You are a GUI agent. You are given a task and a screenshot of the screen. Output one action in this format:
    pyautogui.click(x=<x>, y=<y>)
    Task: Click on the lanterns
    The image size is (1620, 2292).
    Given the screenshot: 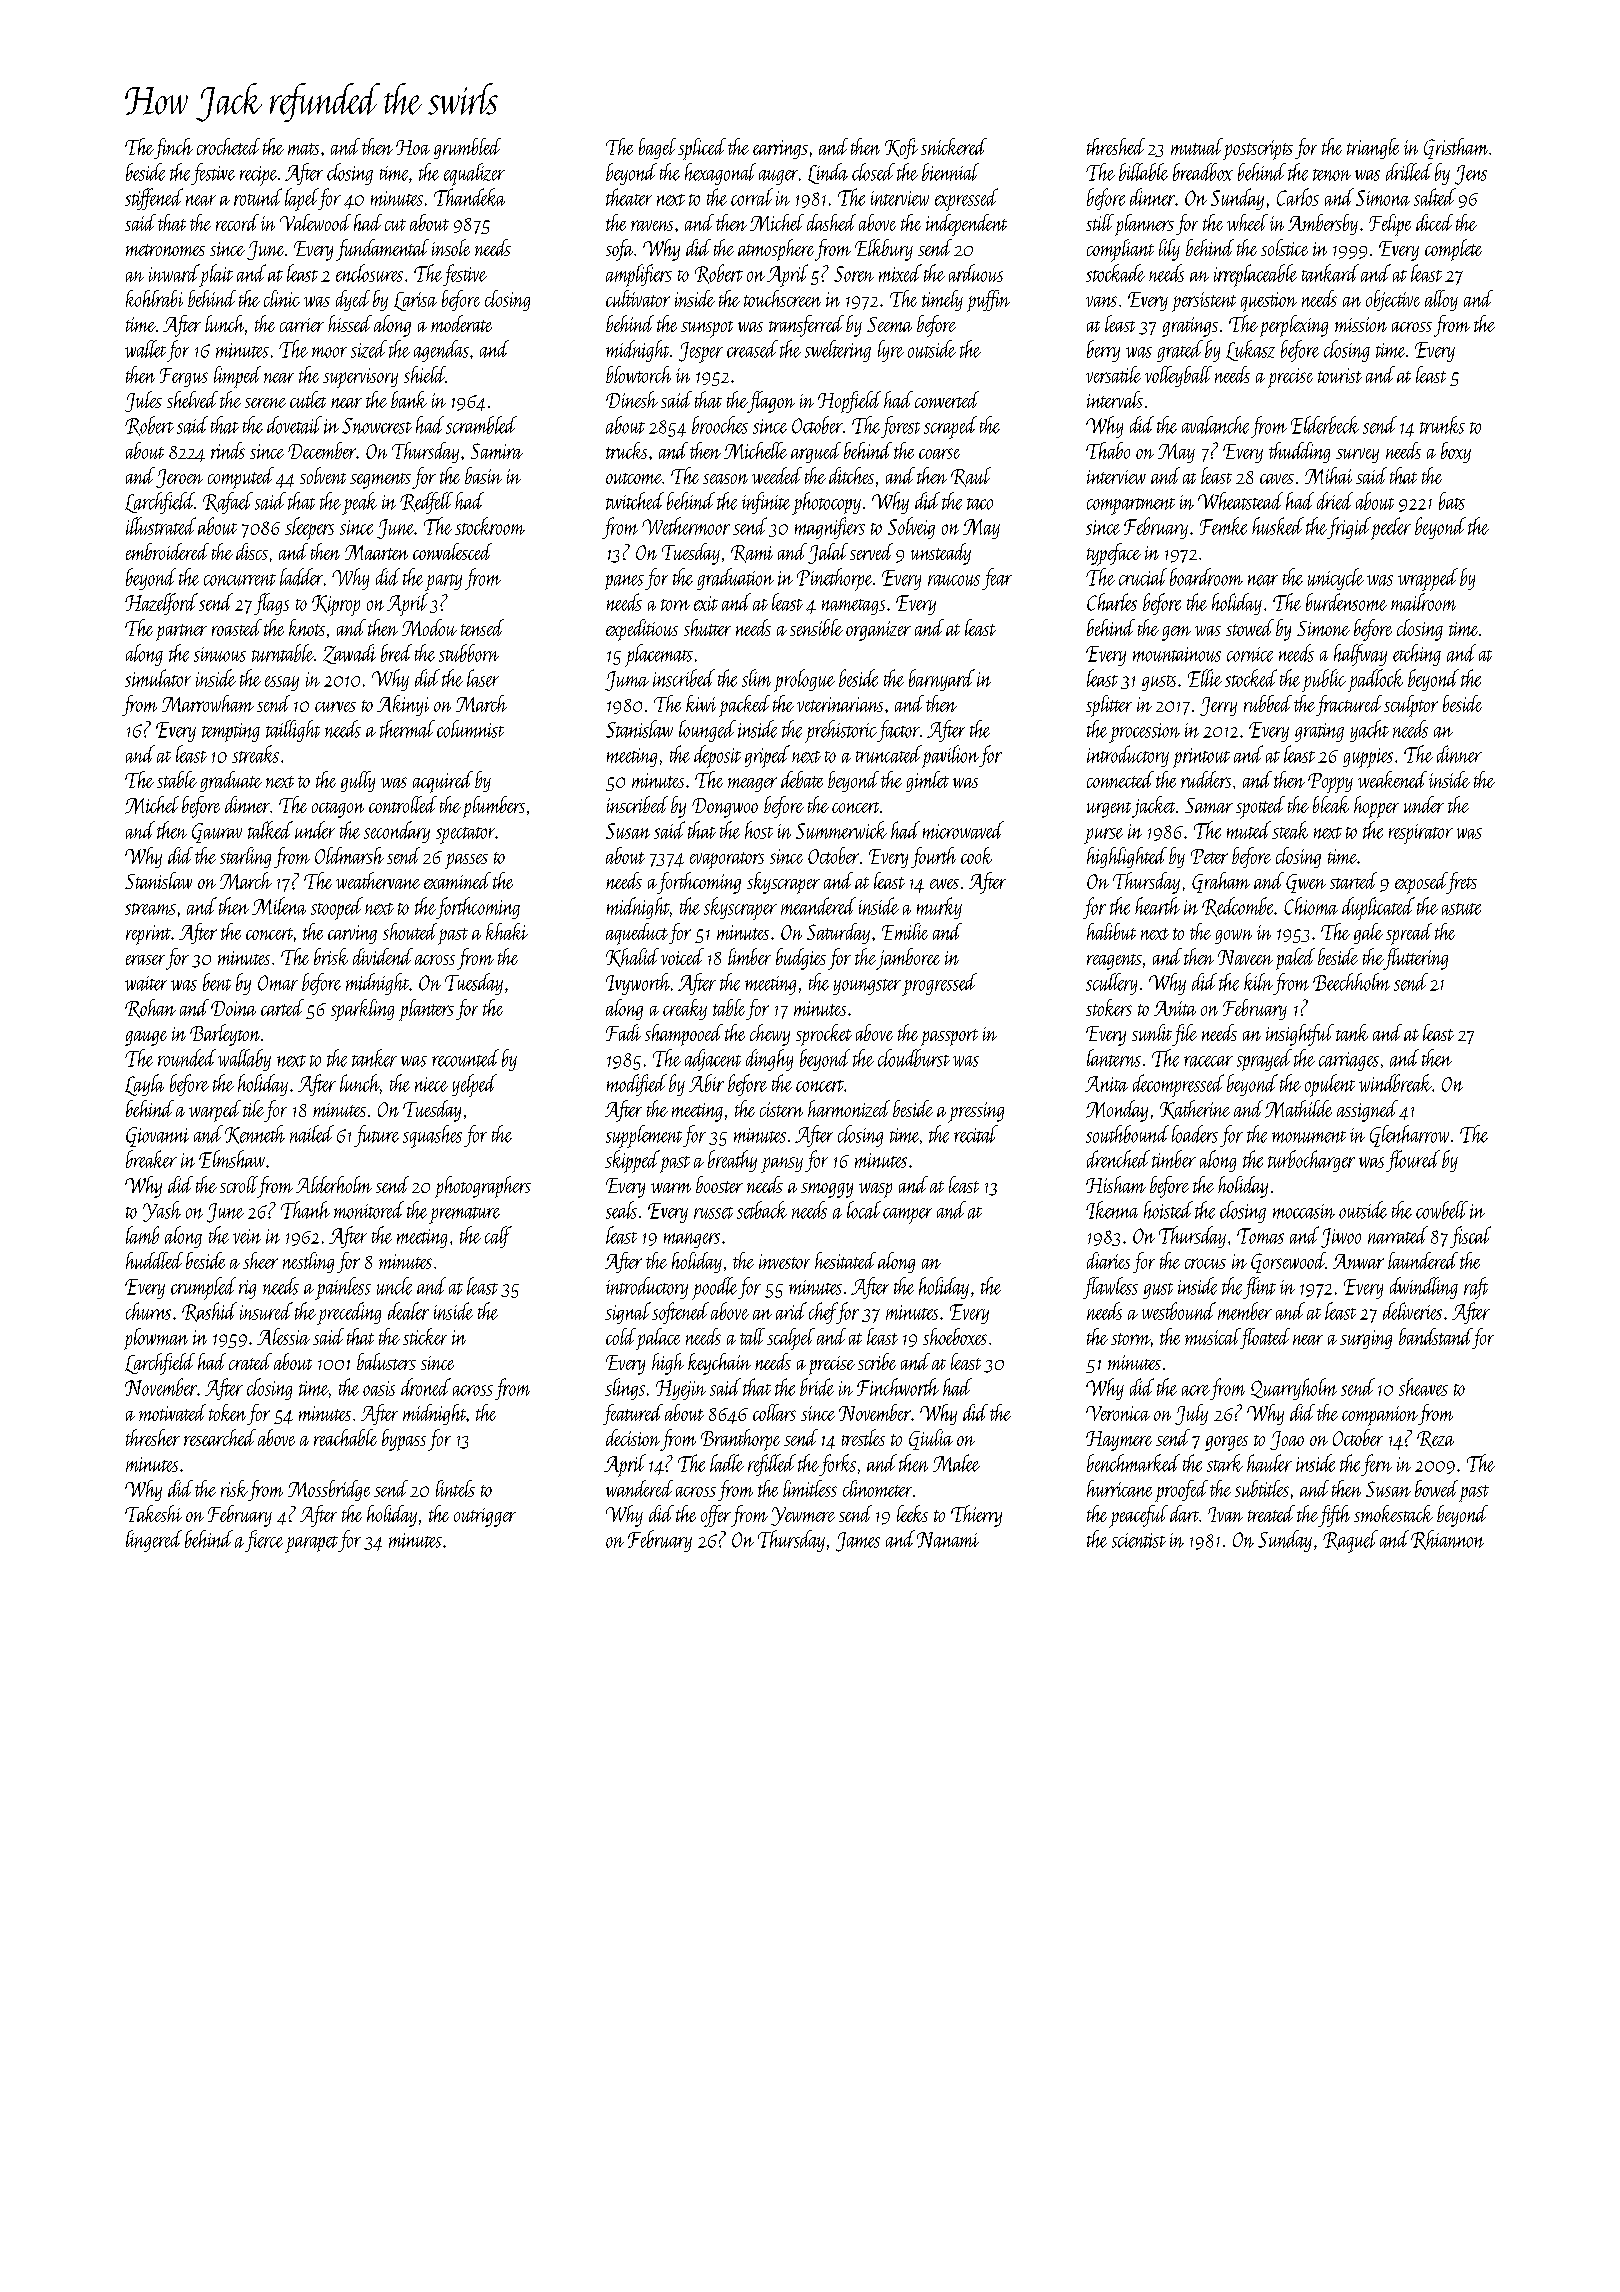 What is the action you would take?
    pyautogui.click(x=1114, y=1058)
